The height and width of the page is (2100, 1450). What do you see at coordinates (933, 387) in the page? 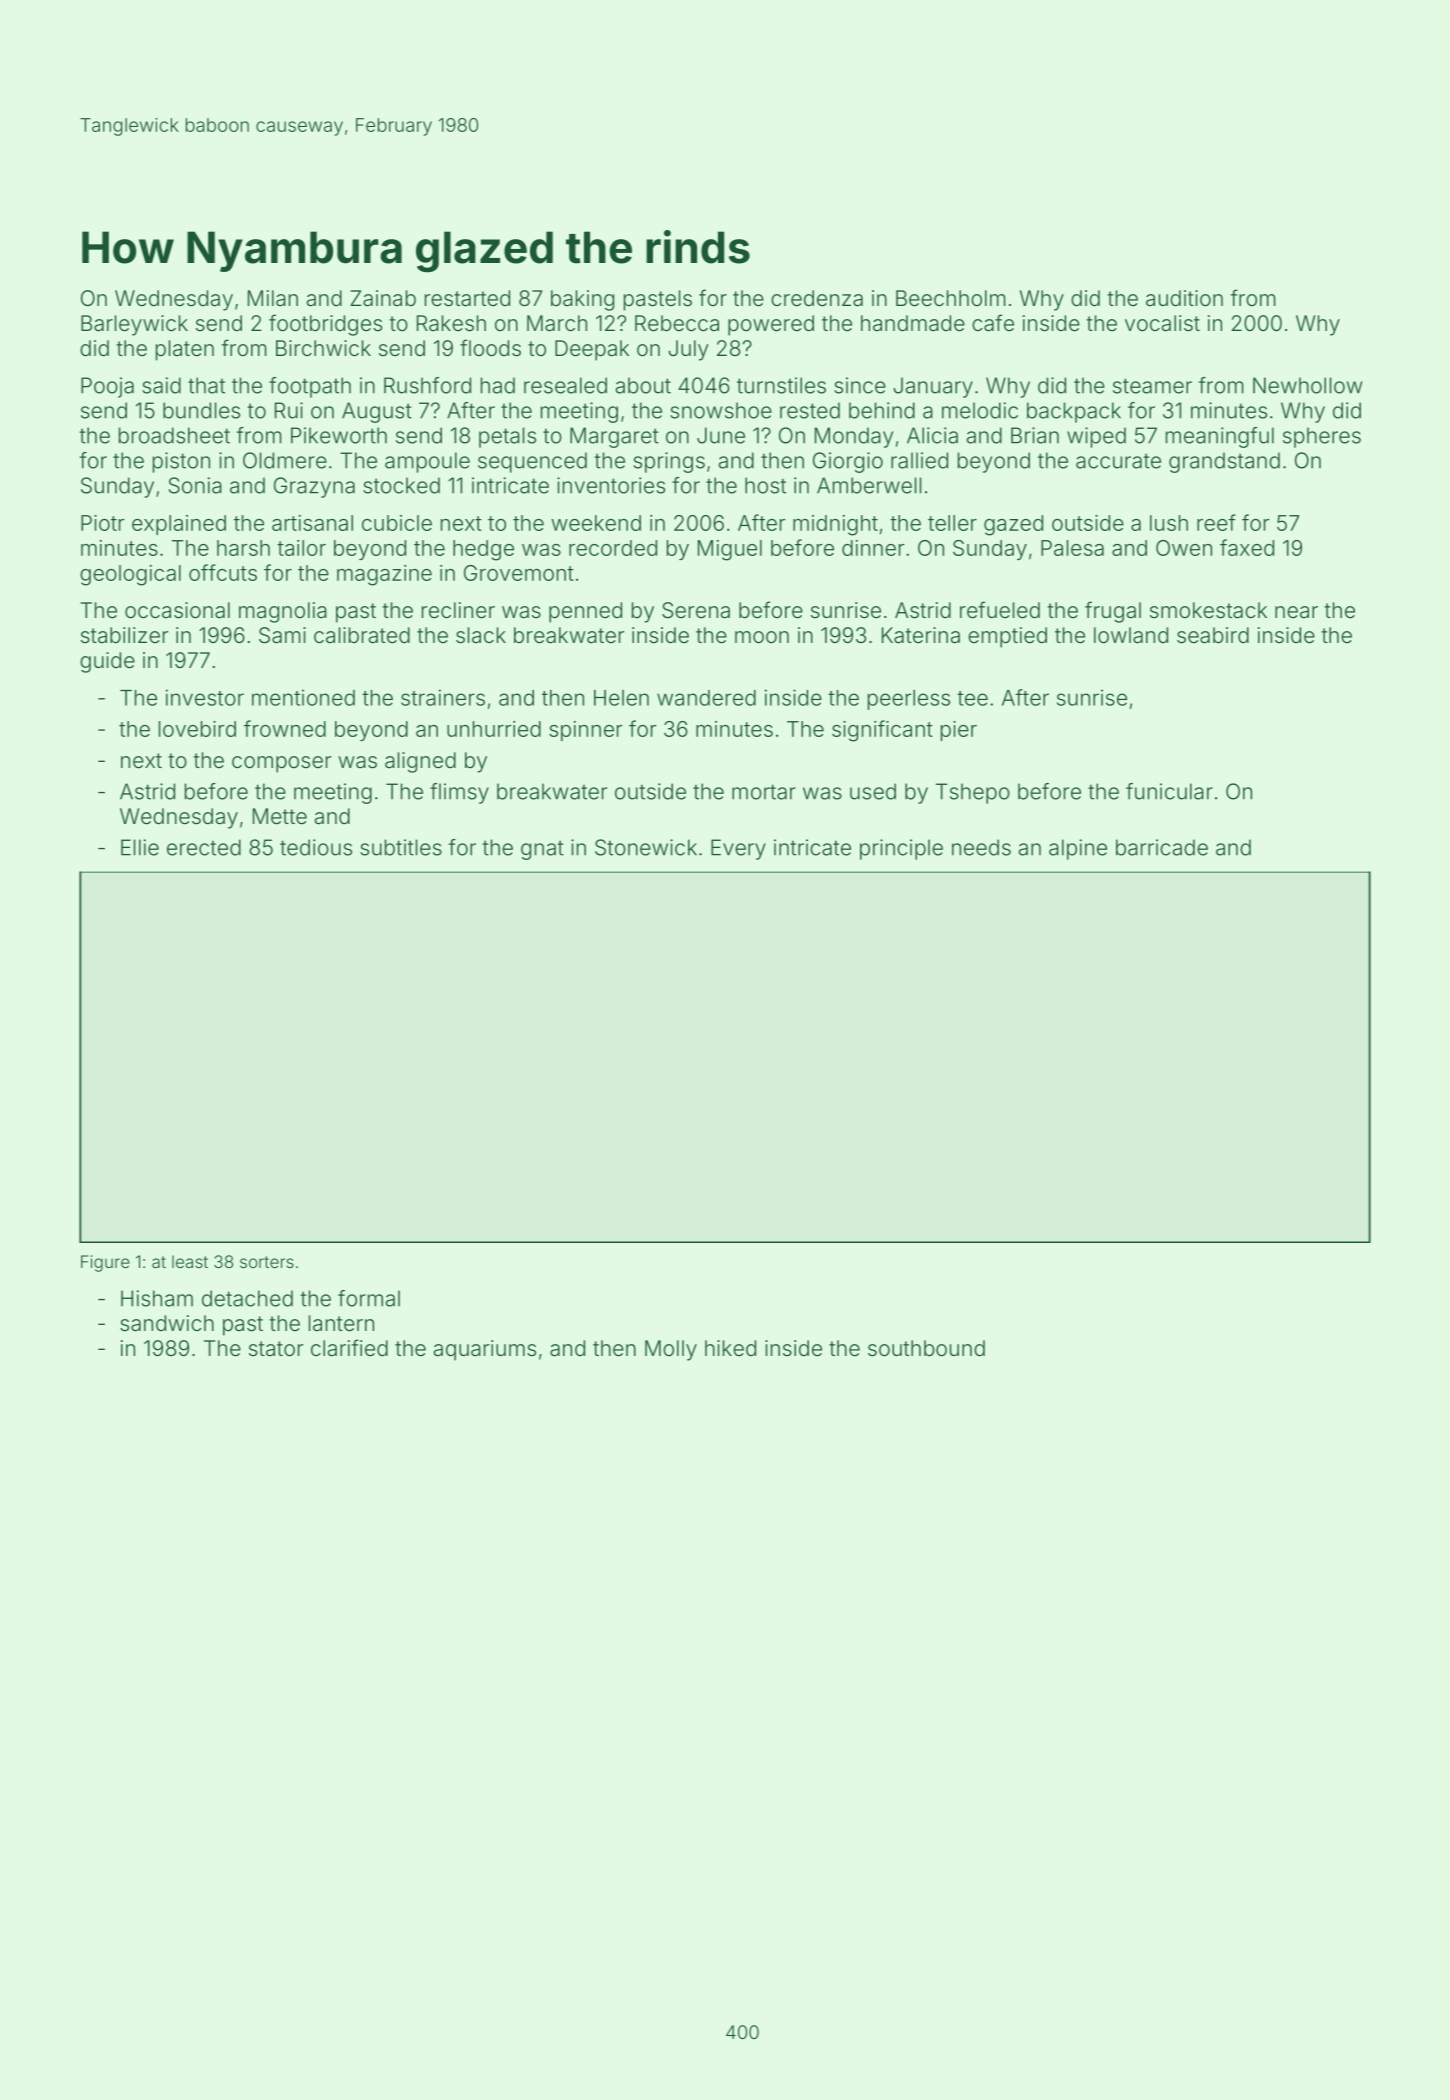
I see `January` at bounding box center [933, 387].
